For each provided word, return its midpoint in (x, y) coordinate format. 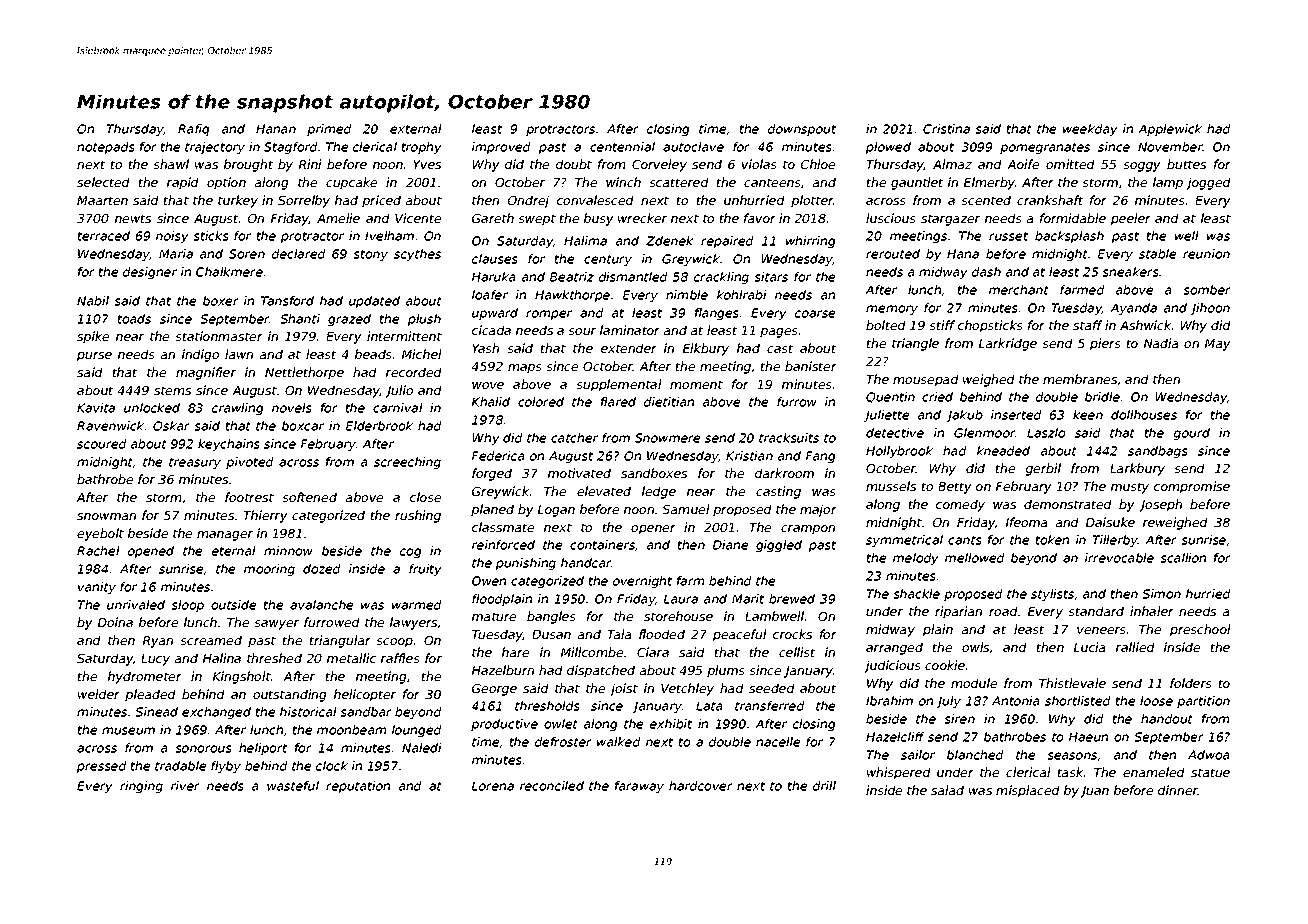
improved (501, 148)
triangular (340, 641)
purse (94, 357)
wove (488, 385)
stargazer (950, 220)
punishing (526, 564)
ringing (141, 787)
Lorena (493, 786)
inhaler (1152, 611)
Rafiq (194, 130)
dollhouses (1144, 415)
